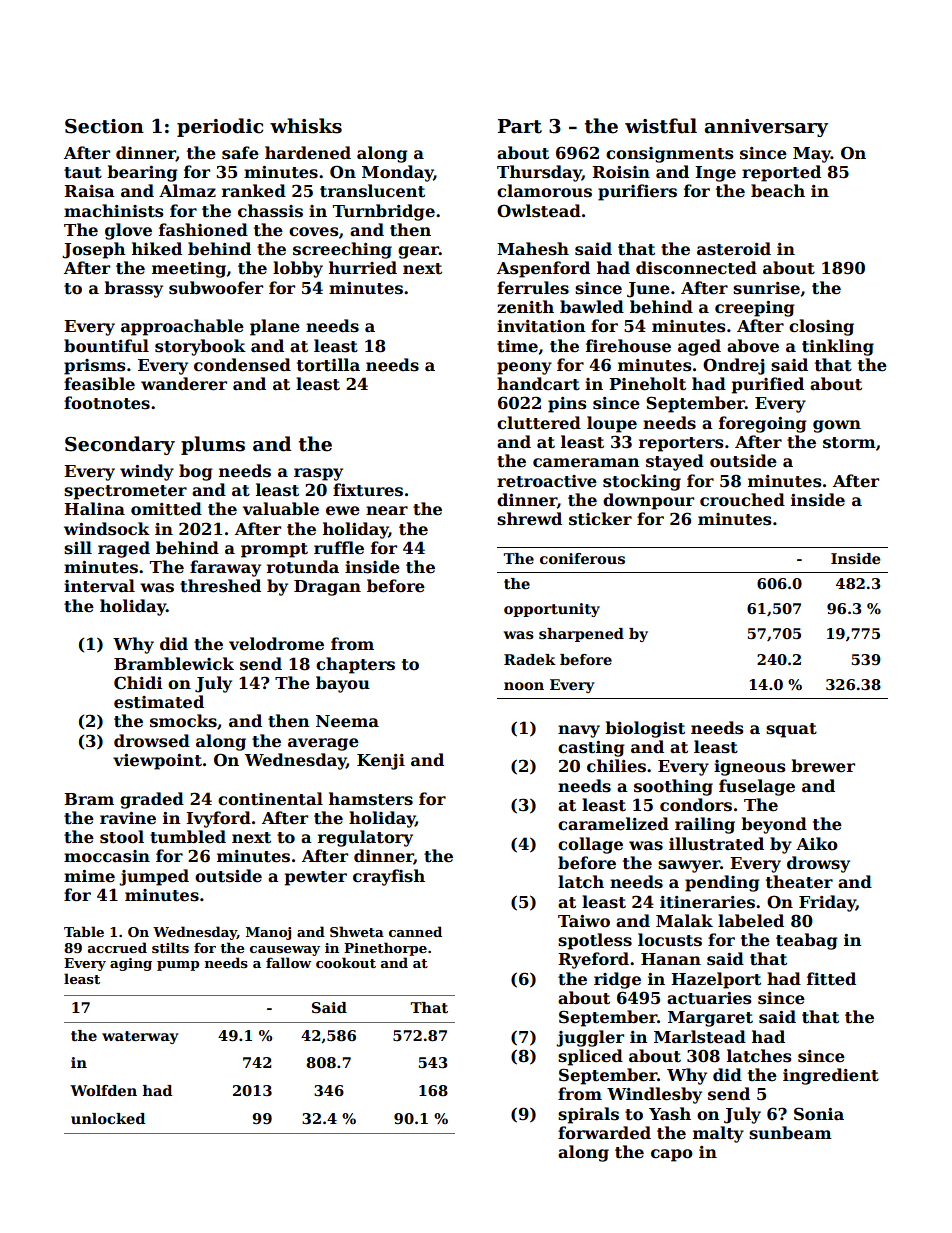  What do you see at coordinates (750, 768) in the image?
I see `igneous` at bounding box center [750, 768].
